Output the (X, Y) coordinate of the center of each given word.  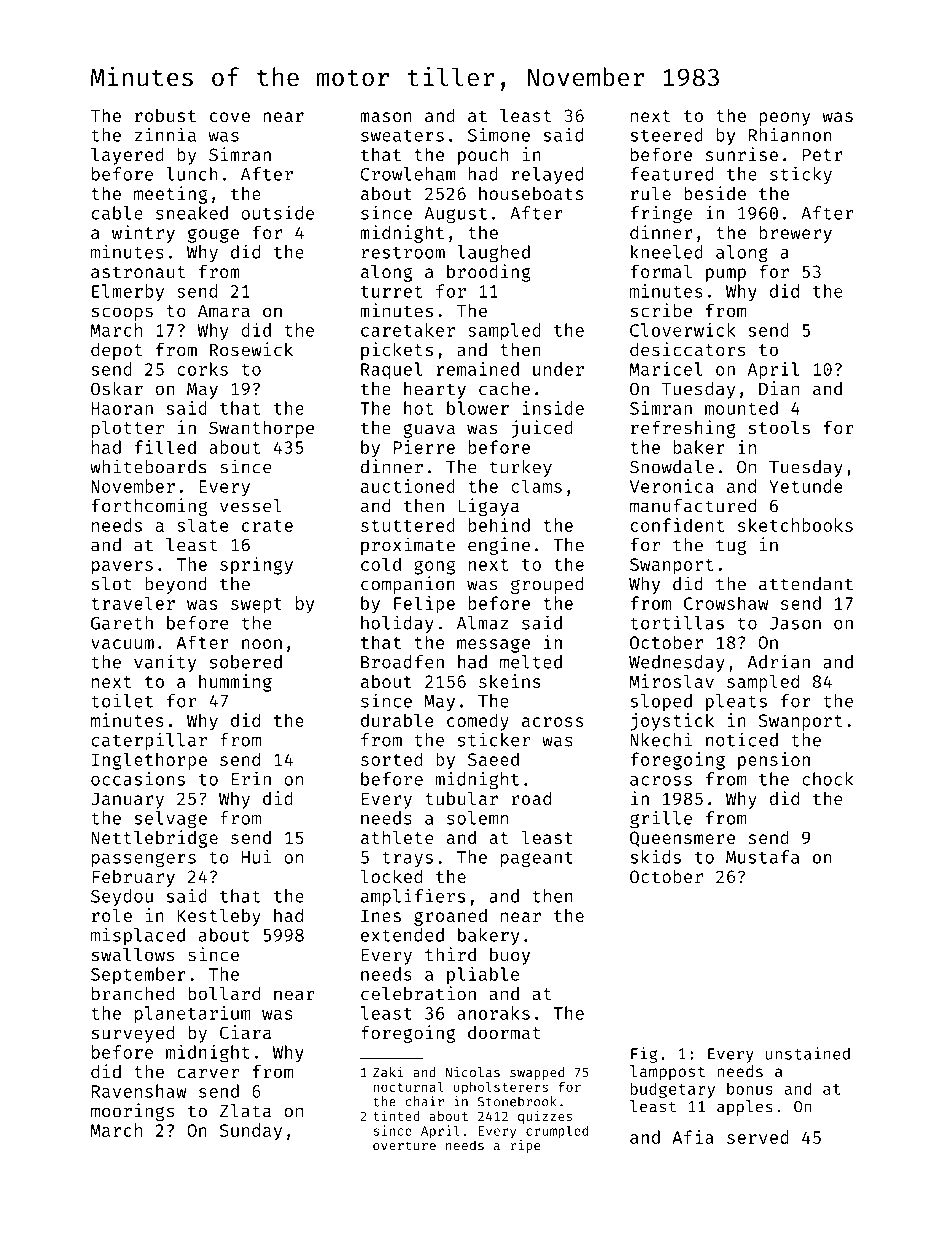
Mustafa (762, 857)
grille (661, 820)
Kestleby (219, 917)
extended (402, 935)
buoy (510, 956)
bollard (224, 994)
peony (784, 119)
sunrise (742, 154)
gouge (213, 236)
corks (202, 369)
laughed (493, 254)
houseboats (531, 193)
